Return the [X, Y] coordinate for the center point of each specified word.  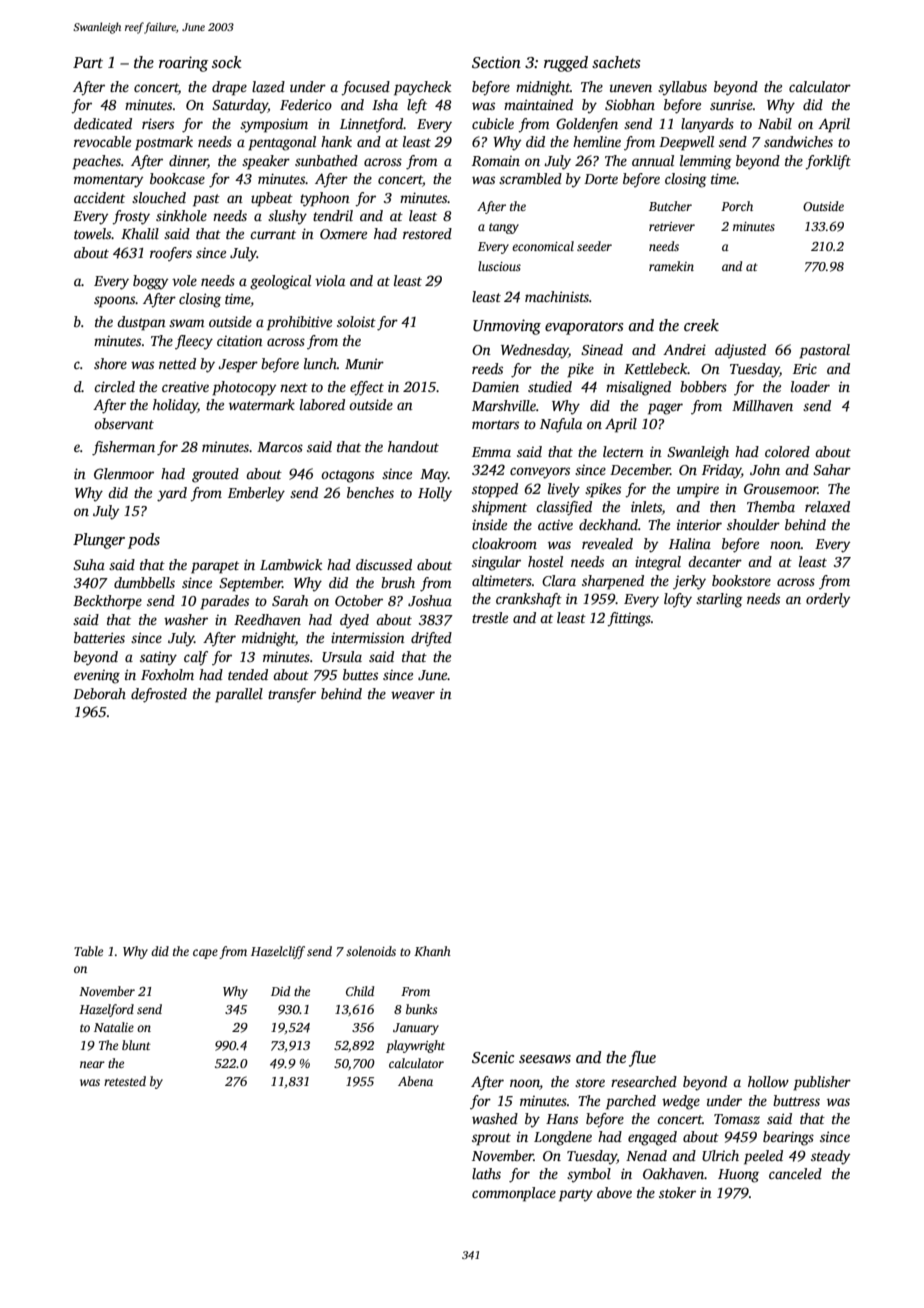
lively [564, 490]
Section [496, 62]
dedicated [103, 123]
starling [719, 600]
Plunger [99, 541]
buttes [360, 674]
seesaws [545, 1059]
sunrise [731, 104]
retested [125, 1081]
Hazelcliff [278, 952]
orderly [828, 600]
